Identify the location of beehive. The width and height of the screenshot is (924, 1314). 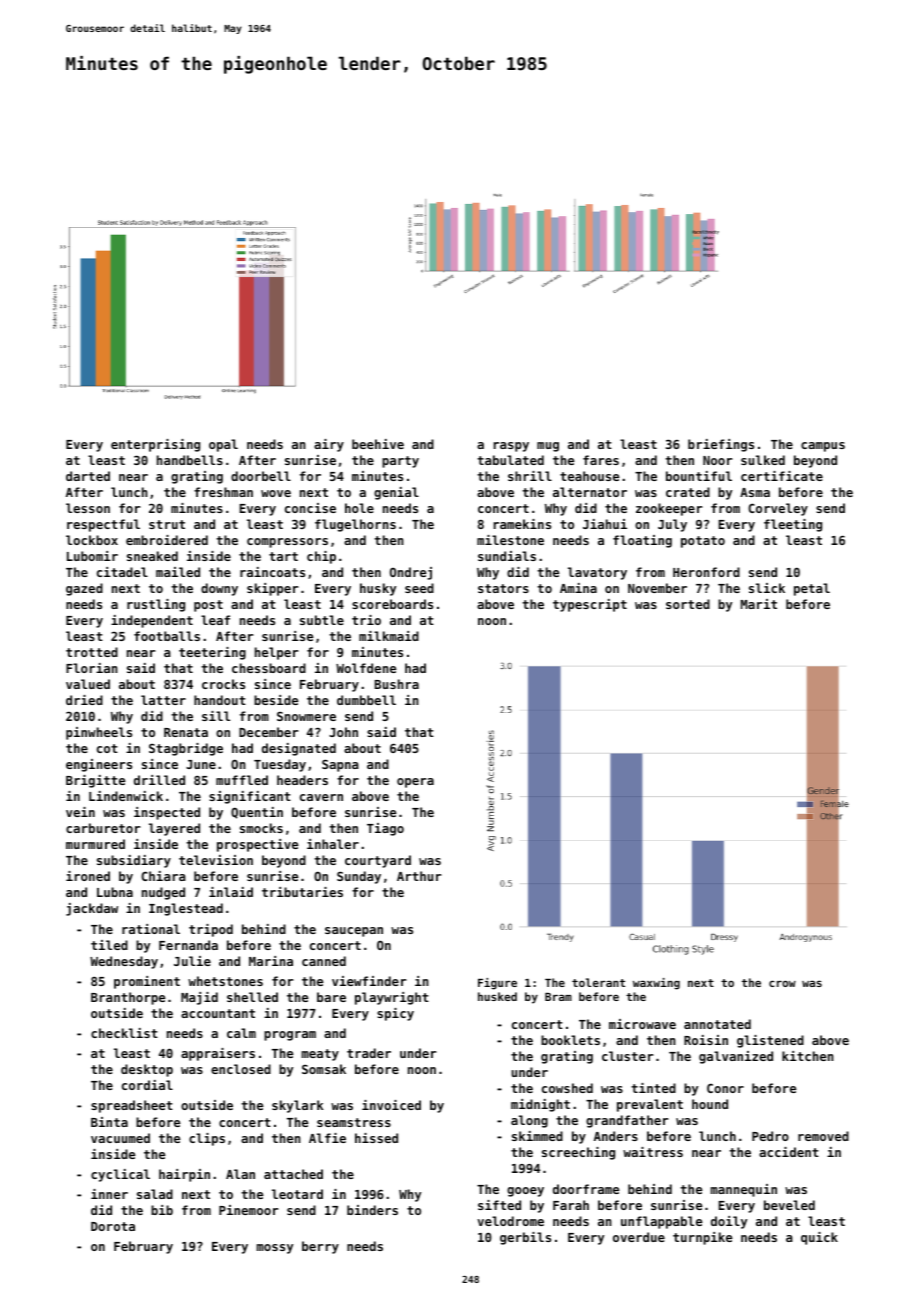
(378, 444).
